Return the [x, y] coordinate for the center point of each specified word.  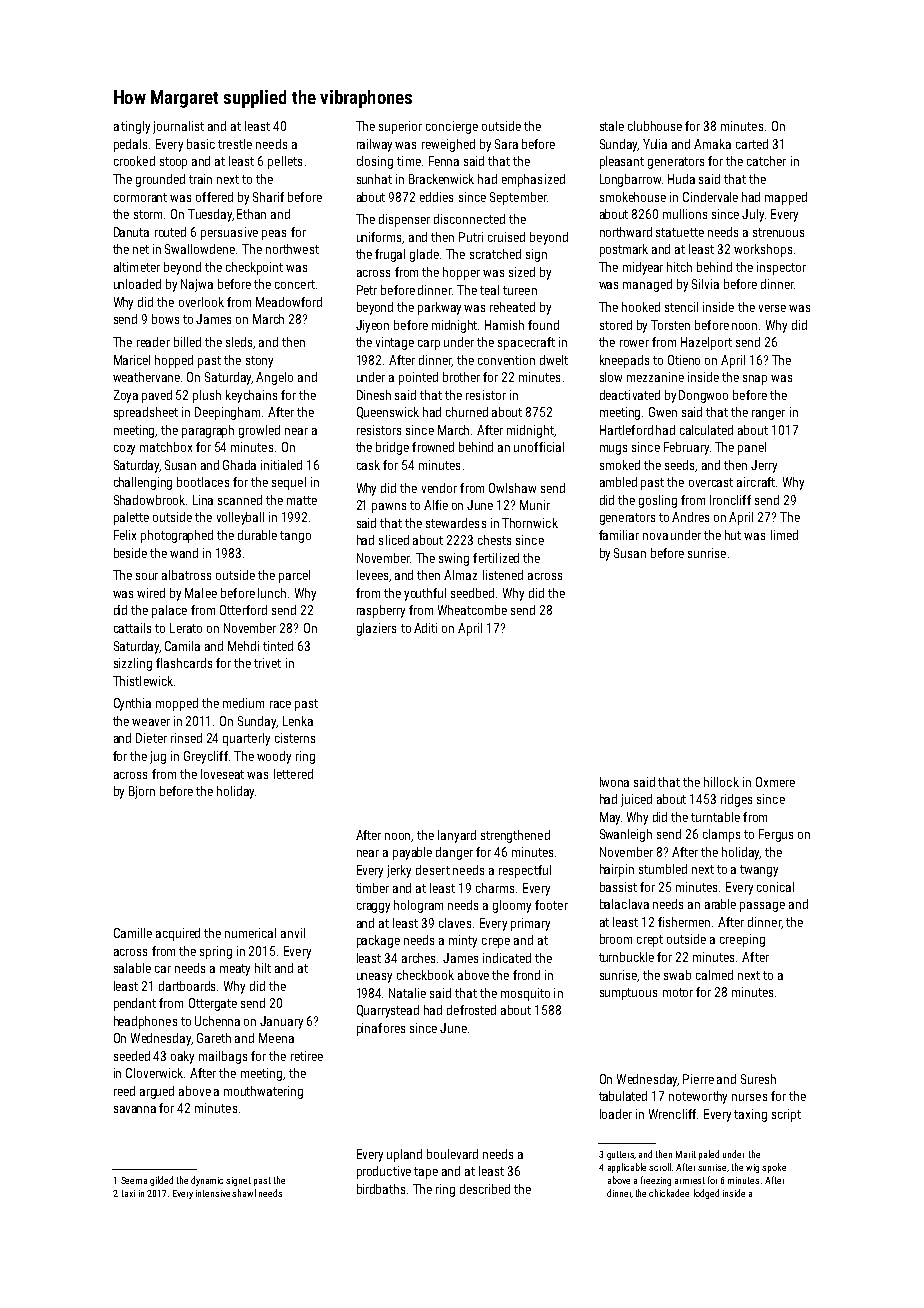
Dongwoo [703, 396]
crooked [134, 161]
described [485, 1189]
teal [489, 290]
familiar [619, 535]
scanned [240, 500]
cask [368, 465]
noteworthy [698, 1097]
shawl [244, 1193]
